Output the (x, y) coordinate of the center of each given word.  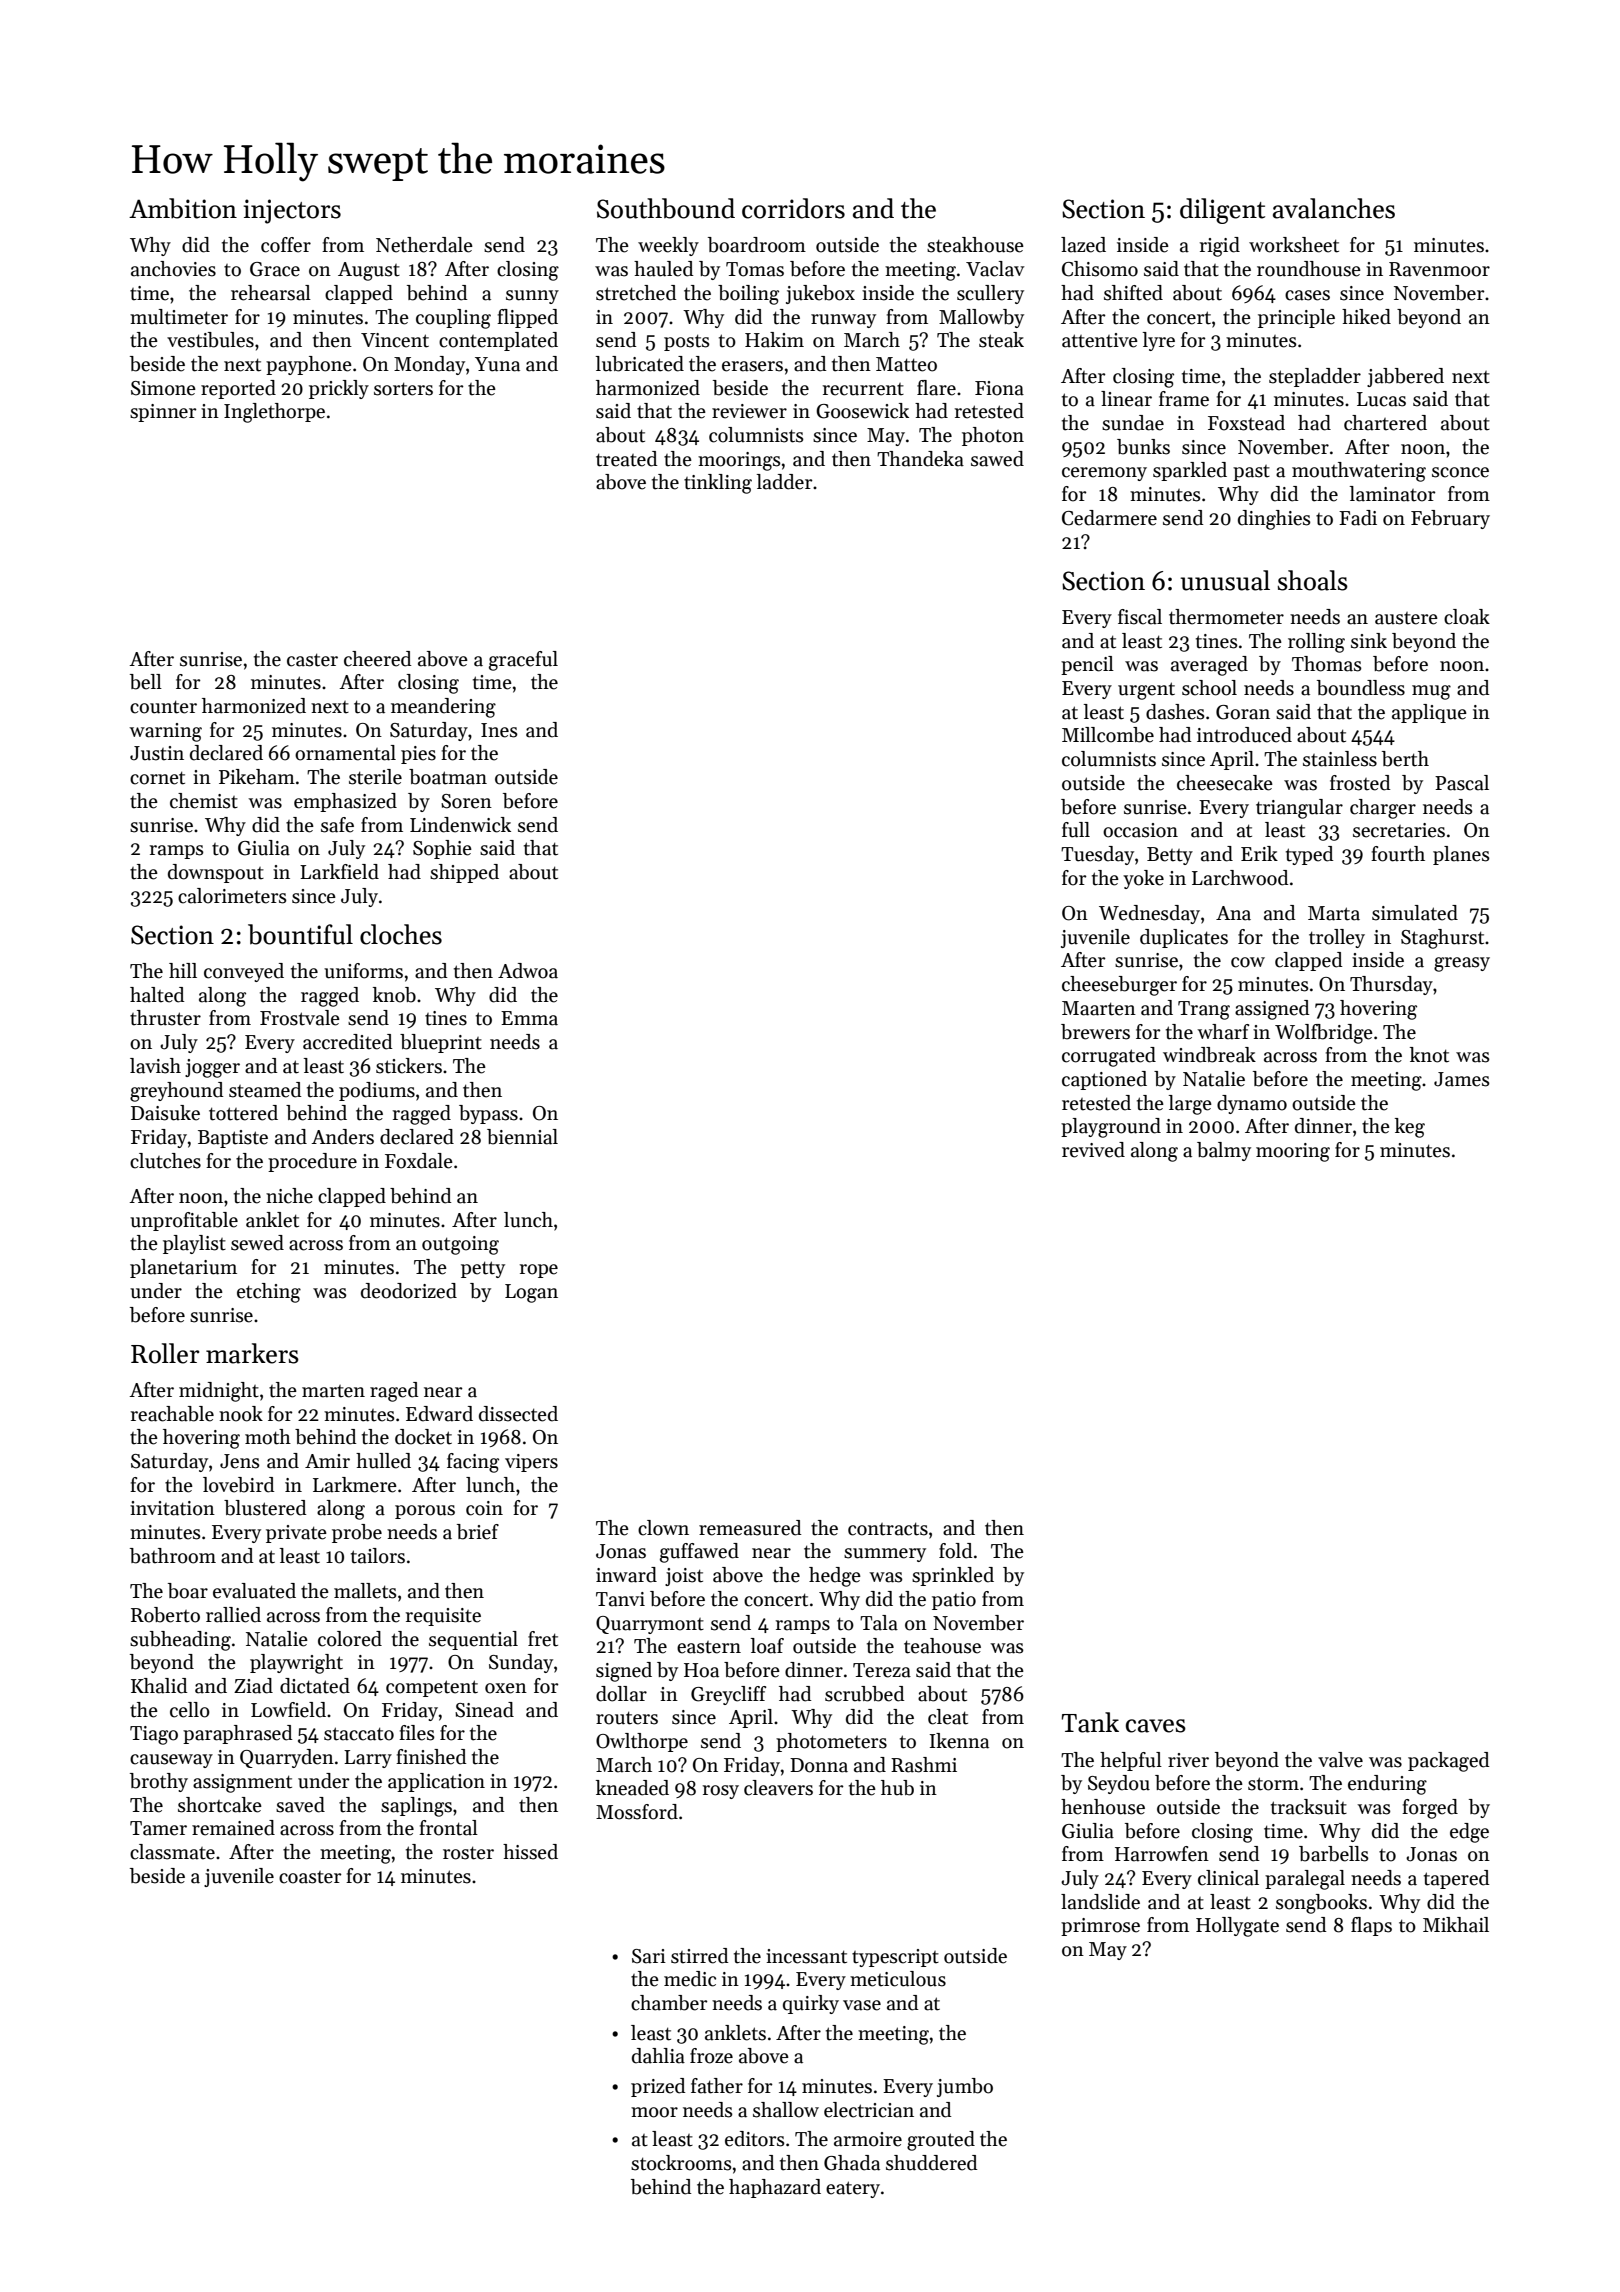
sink (1369, 641)
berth (1405, 759)
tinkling (718, 484)
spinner (163, 413)
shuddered (932, 2163)
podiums (377, 1091)
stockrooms (681, 2163)
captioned (1104, 1080)
